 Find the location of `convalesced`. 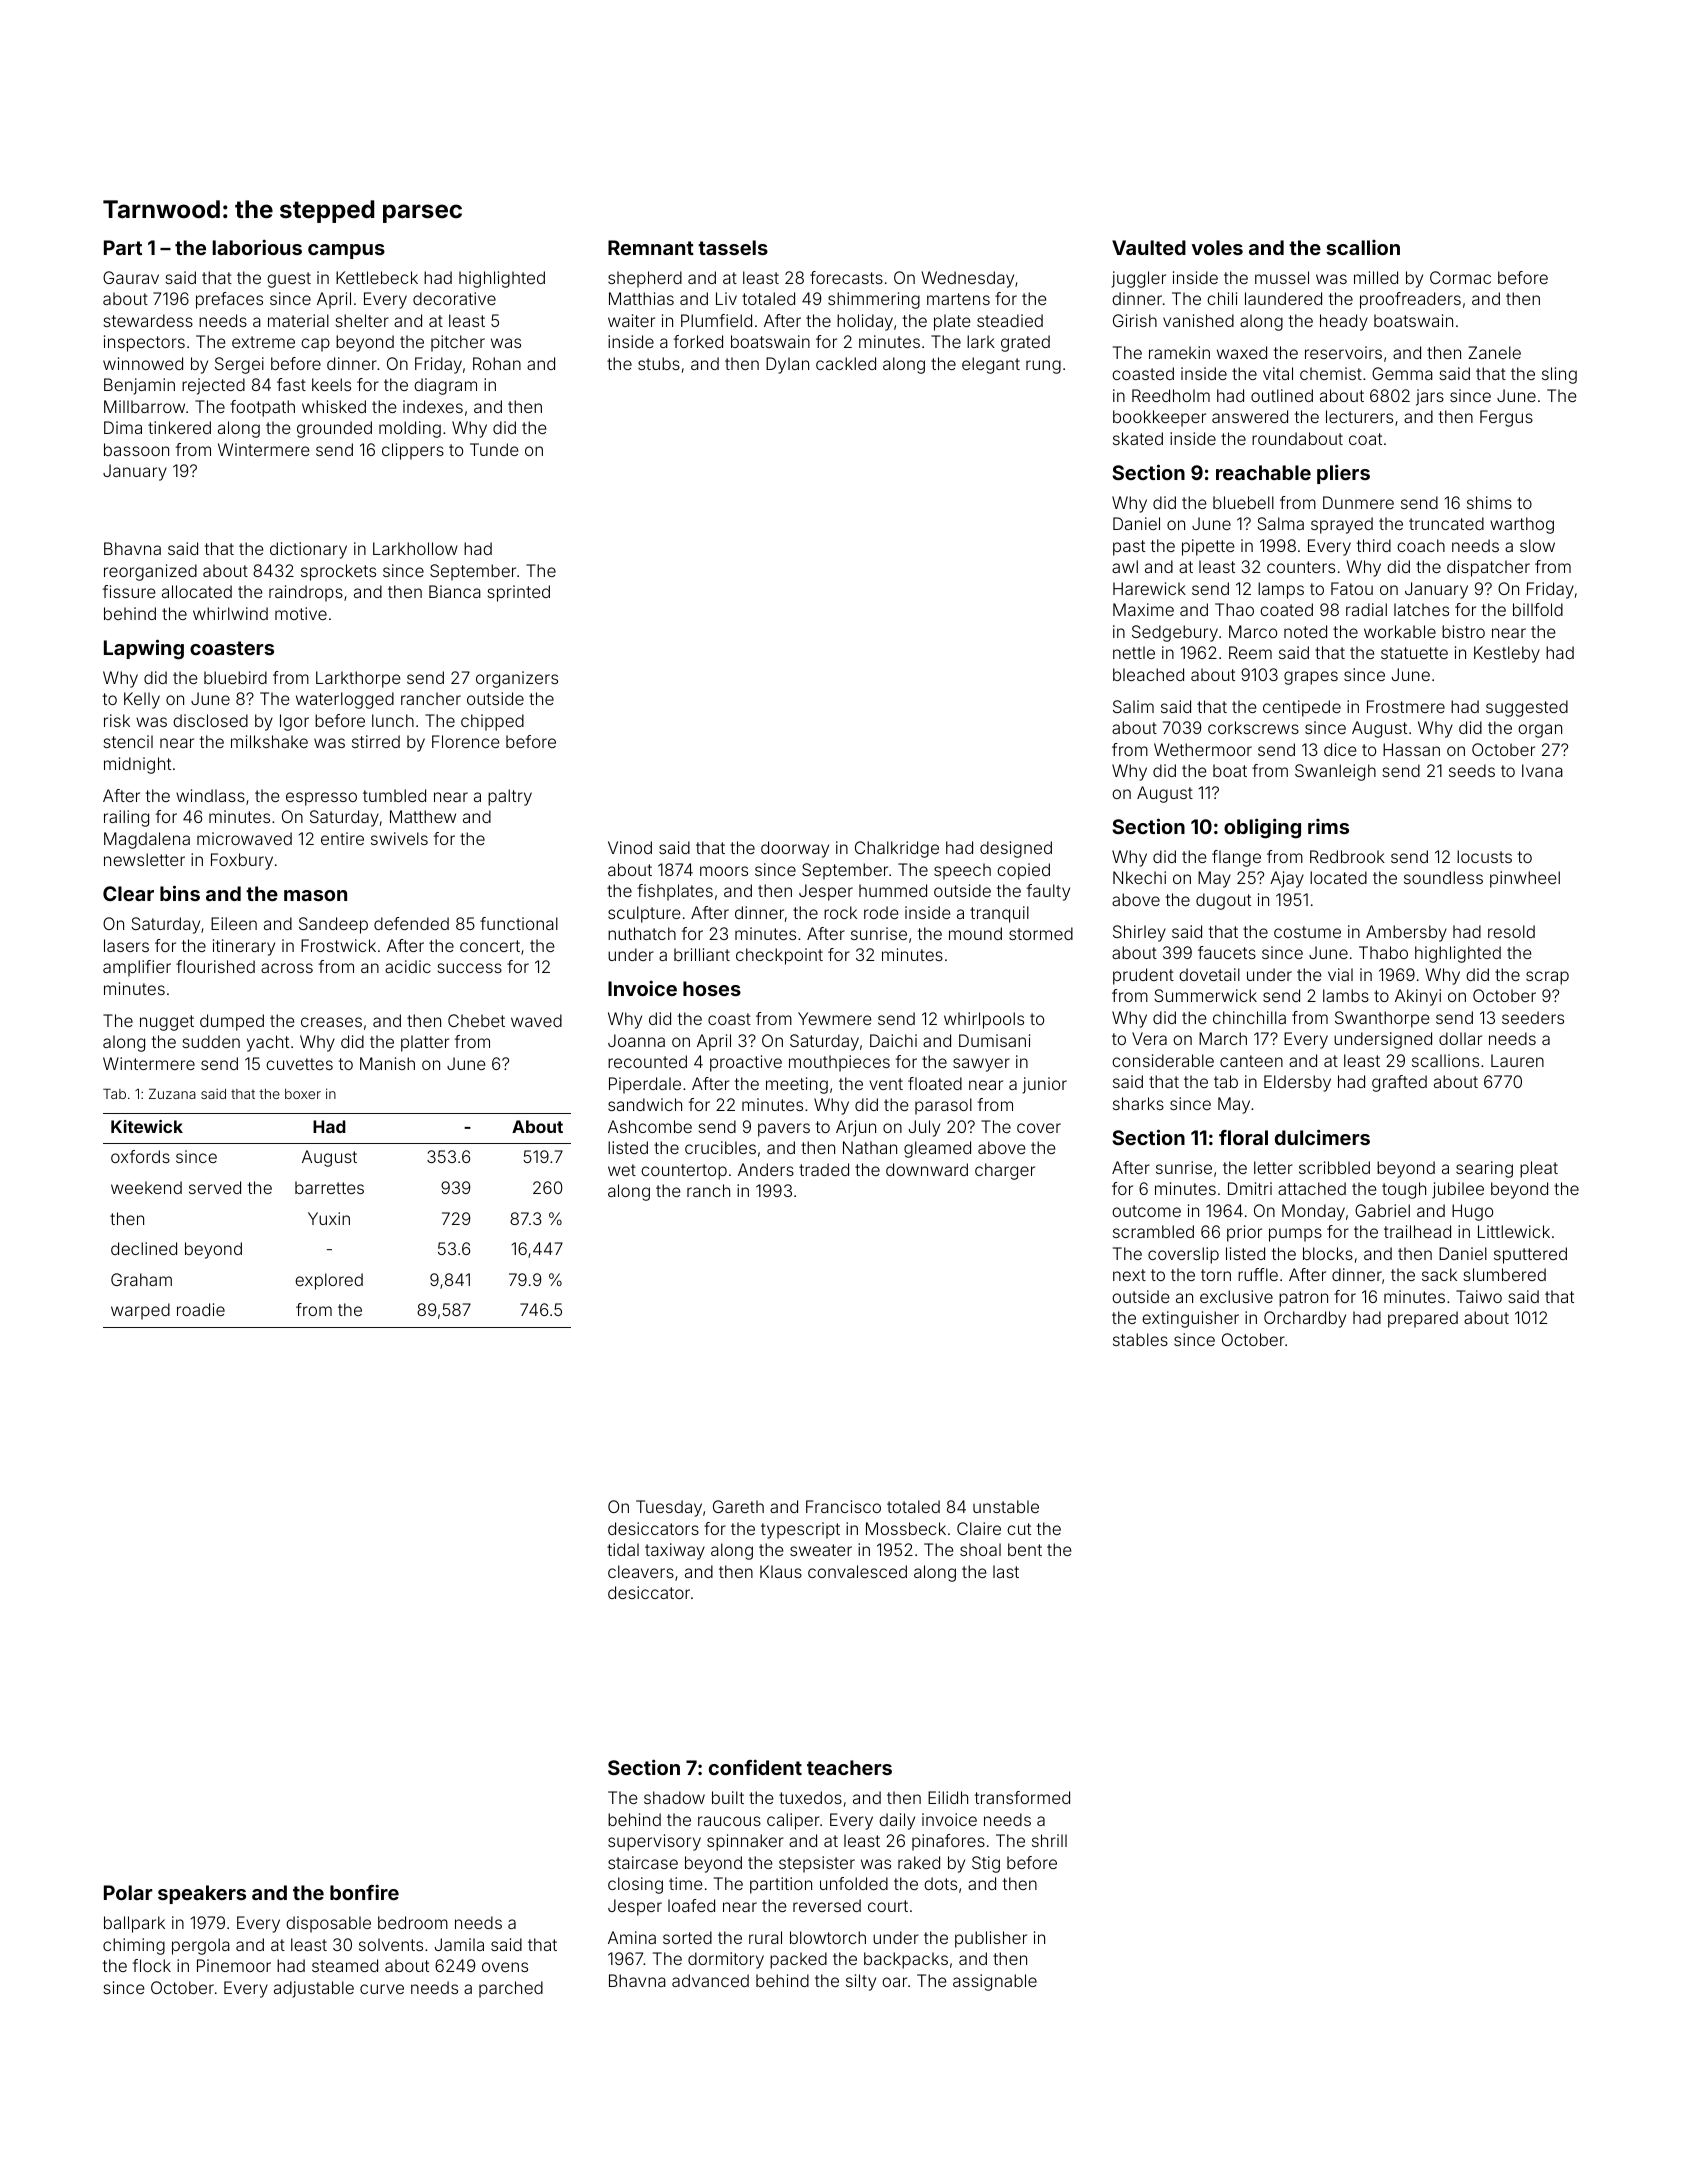

convalesced is located at coordinates (857, 1571).
